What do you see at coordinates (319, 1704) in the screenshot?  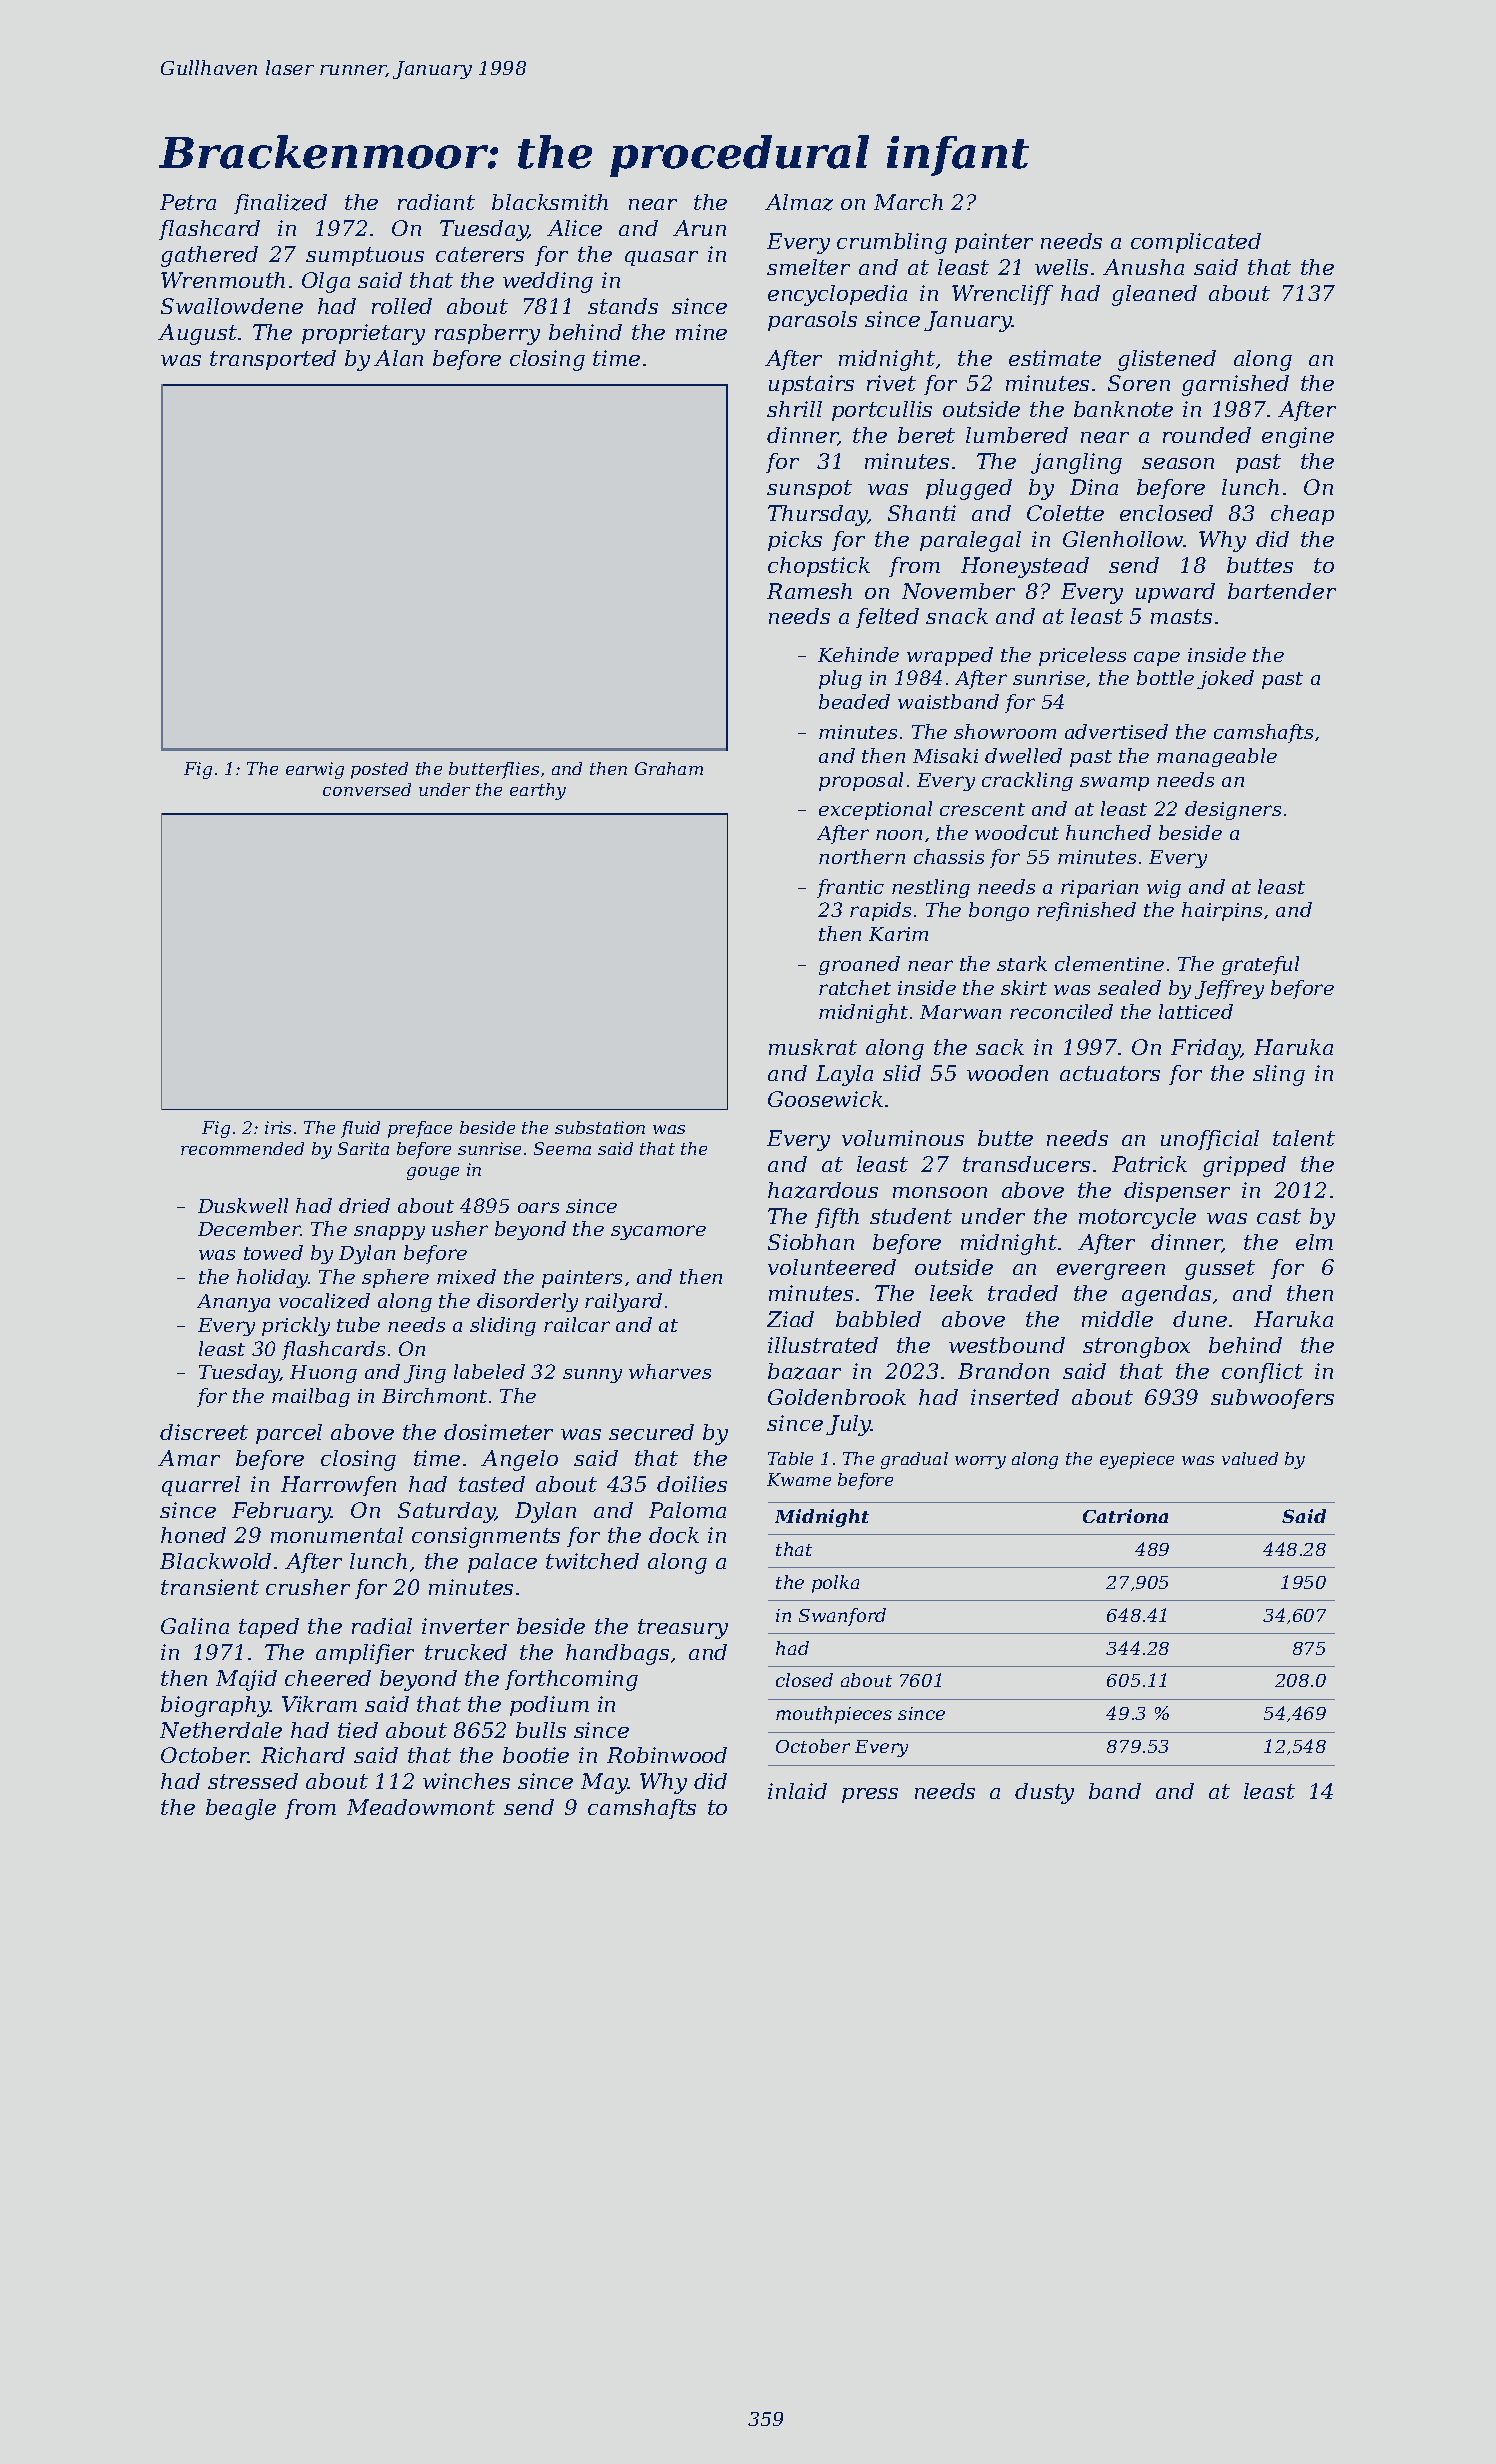 I see `Vikram` at bounding box center [319, 1704].
